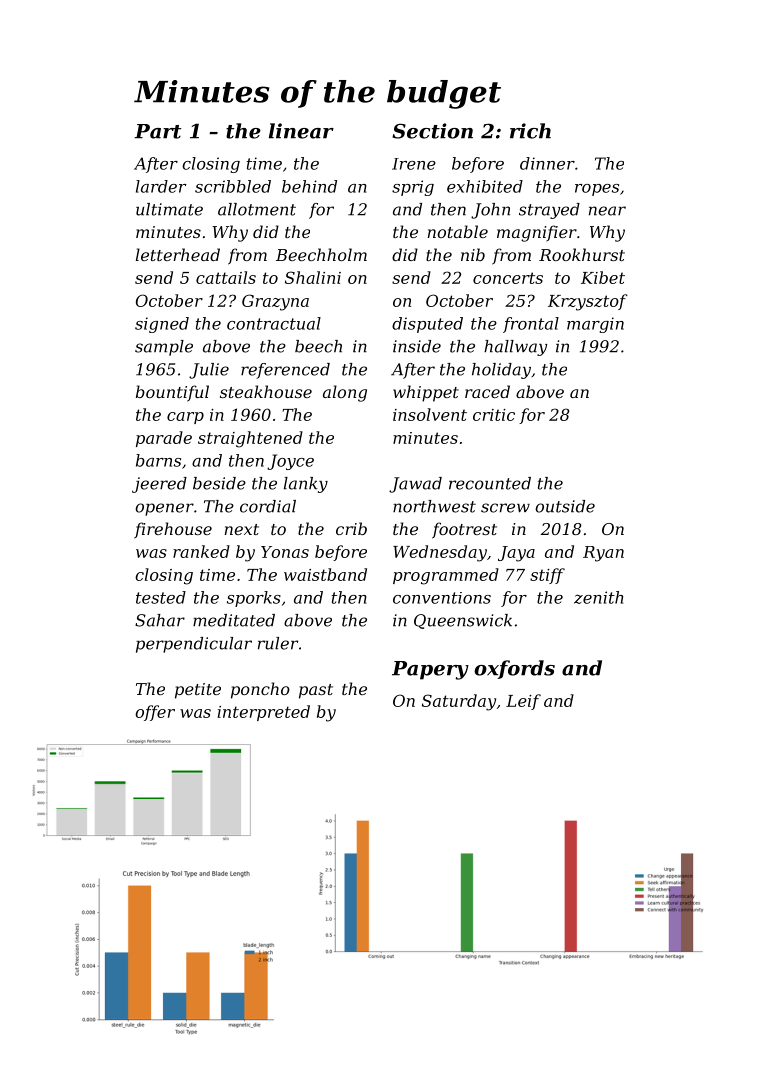 This image has height=1079, width=760. Describe the element at coordinates (157, 131) in the image. I see `Part` at that location.
